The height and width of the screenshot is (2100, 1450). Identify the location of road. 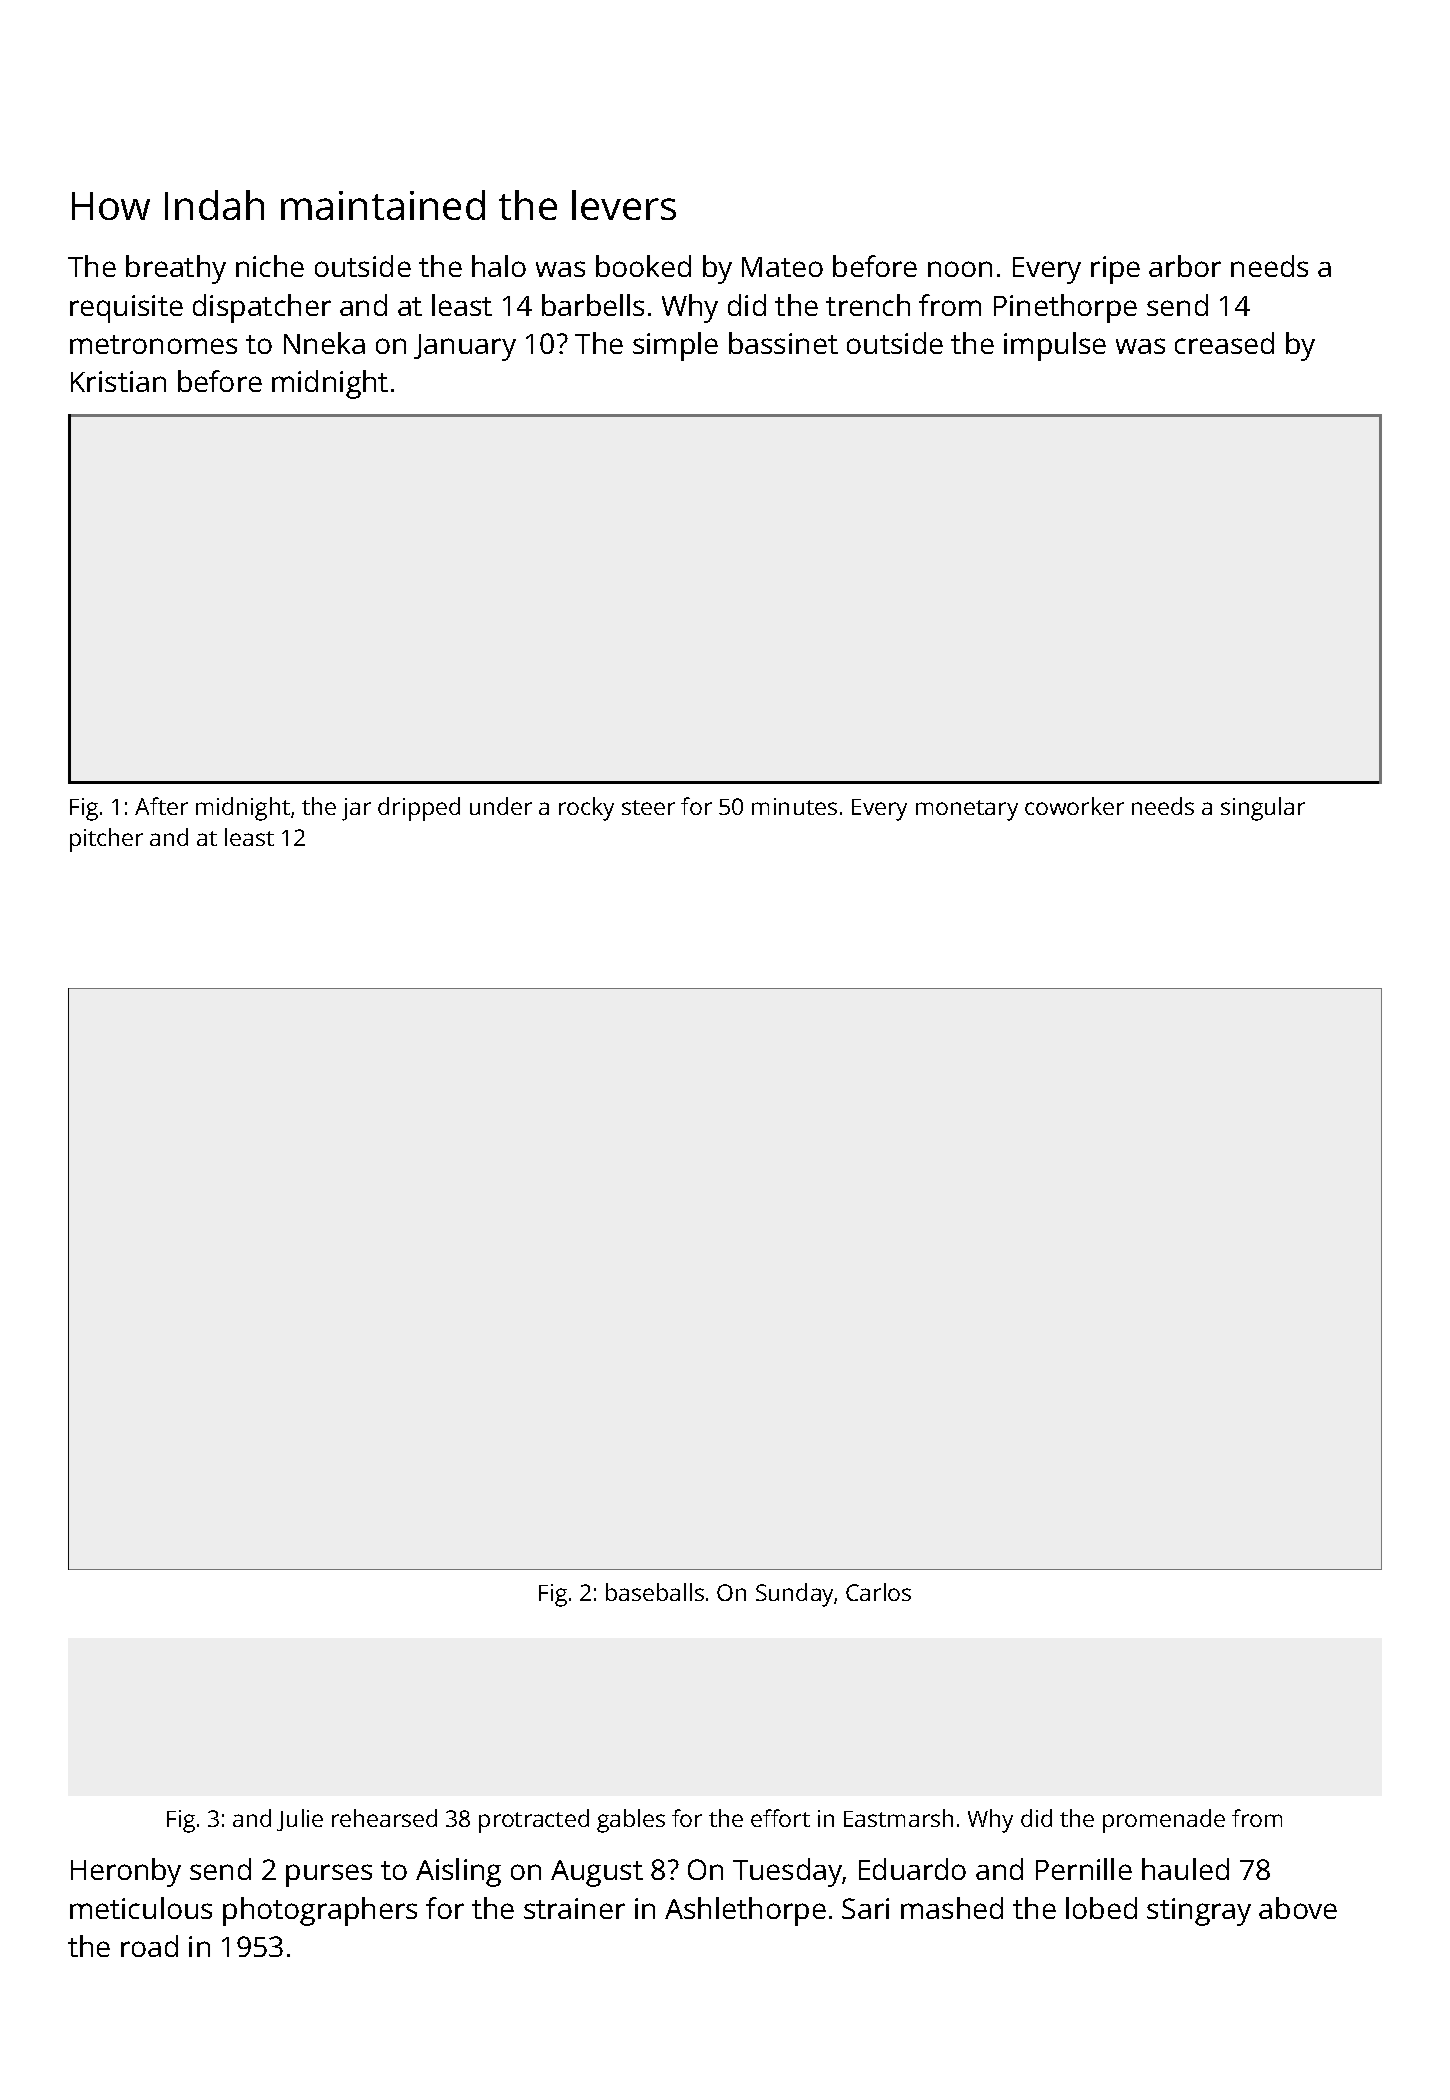
(149, 1946).
